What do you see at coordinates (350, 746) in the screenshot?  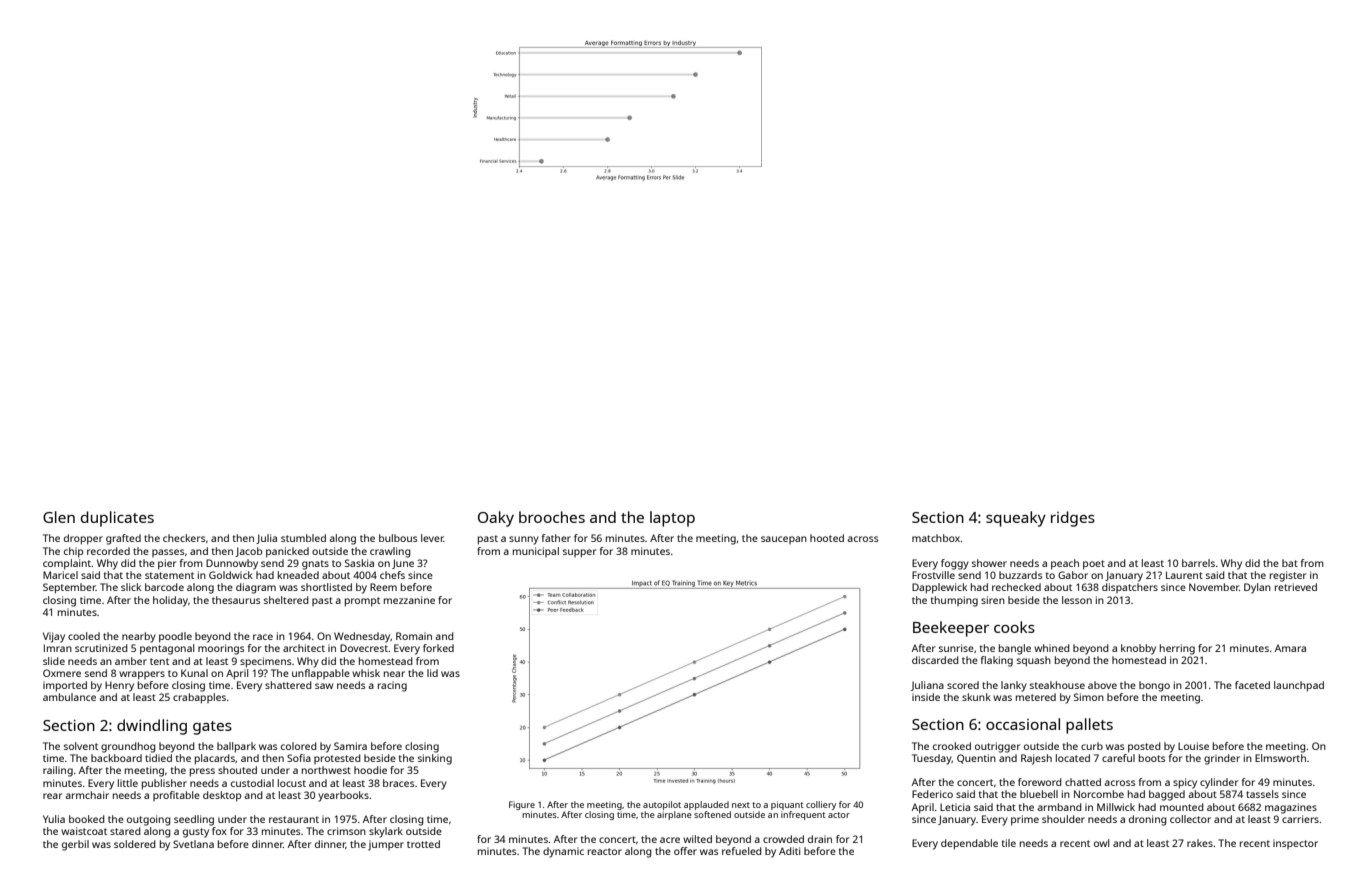 I see `Samira` at bounding box center [350, 746].
